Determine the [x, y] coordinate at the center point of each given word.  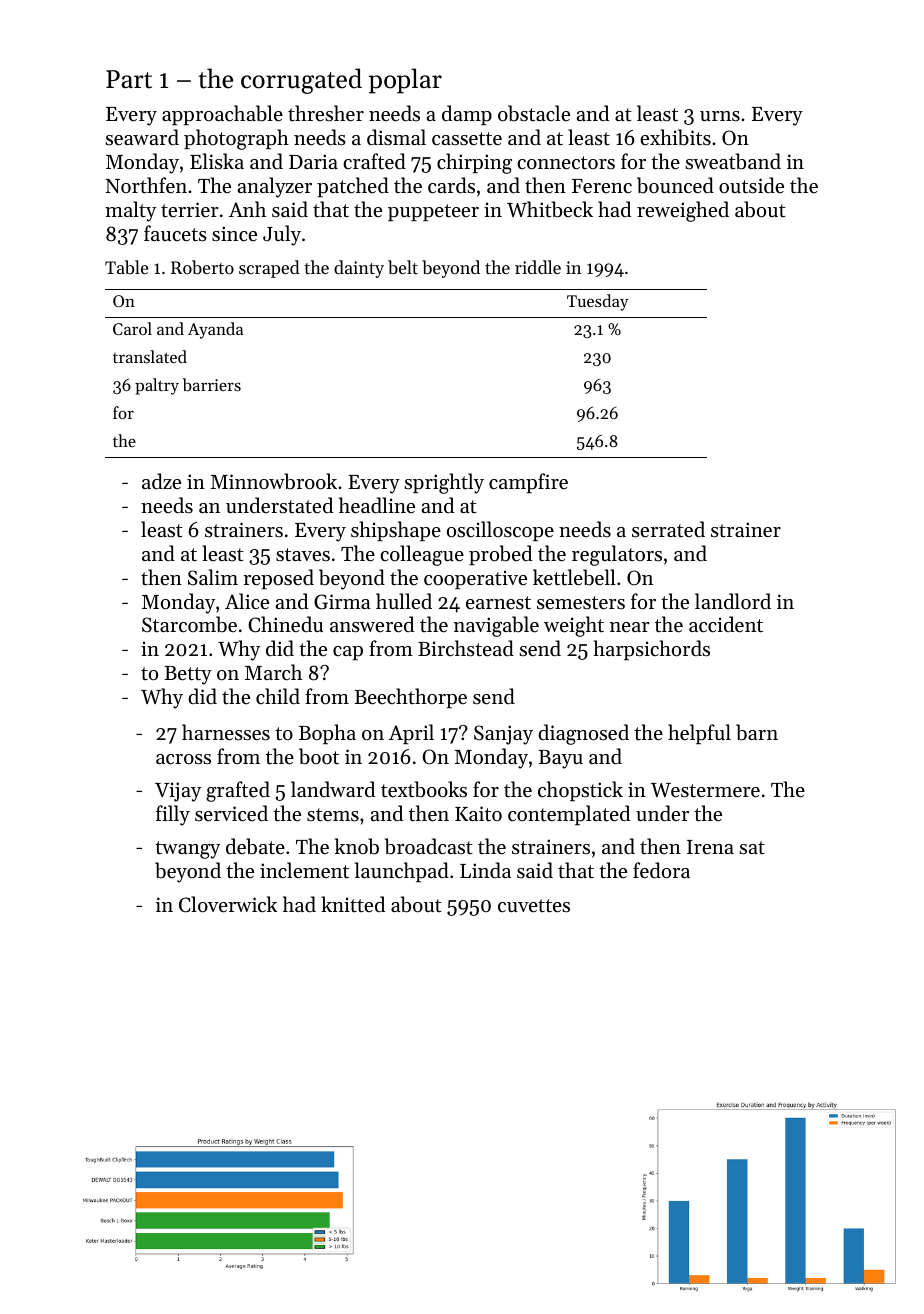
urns [720, 116]
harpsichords [652, 650]
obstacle [534, 113]
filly [173, 815]
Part [129, 79]
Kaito [478, 814]
